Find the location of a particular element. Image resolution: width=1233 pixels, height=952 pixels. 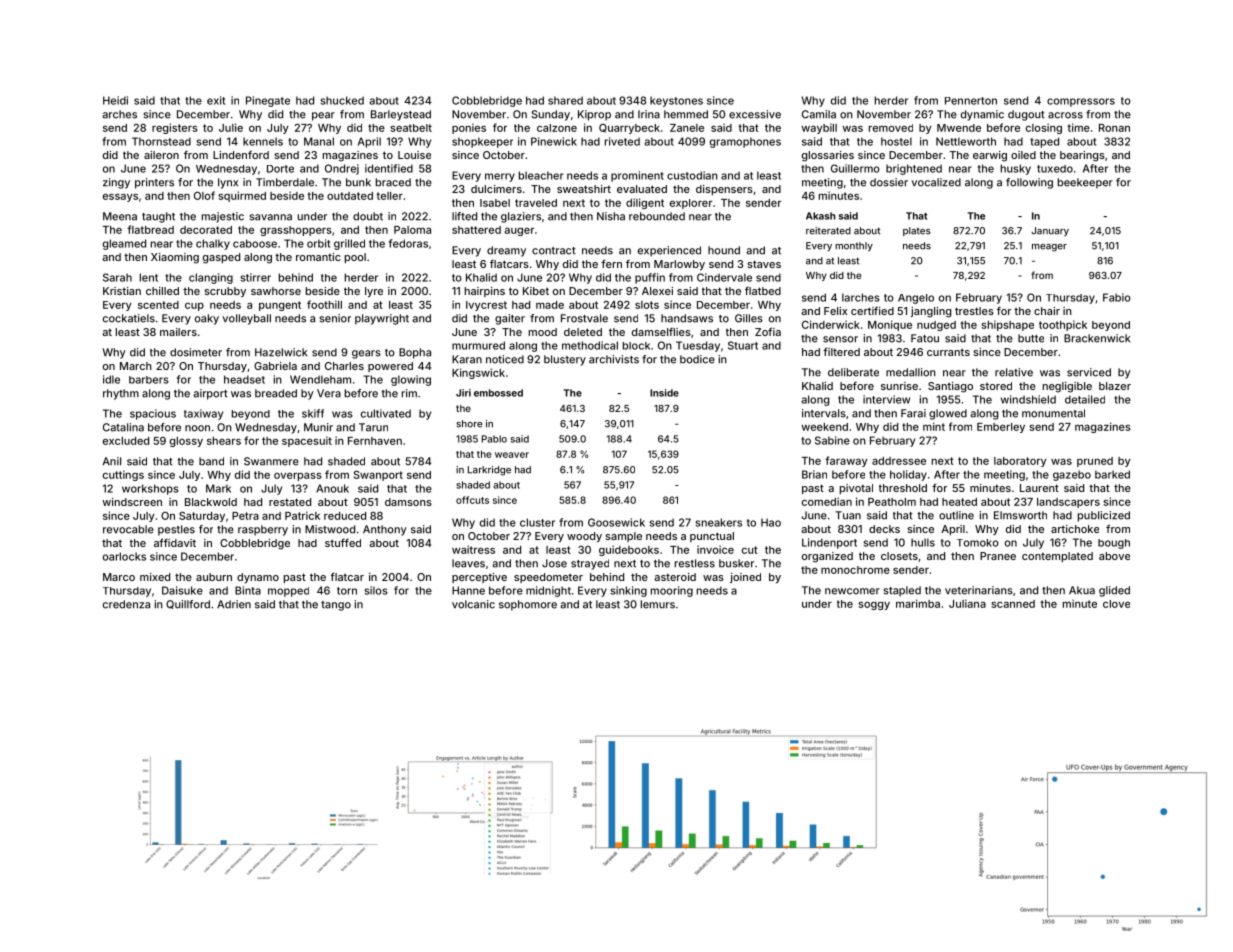

restless is located at coordinates (695, 563).
